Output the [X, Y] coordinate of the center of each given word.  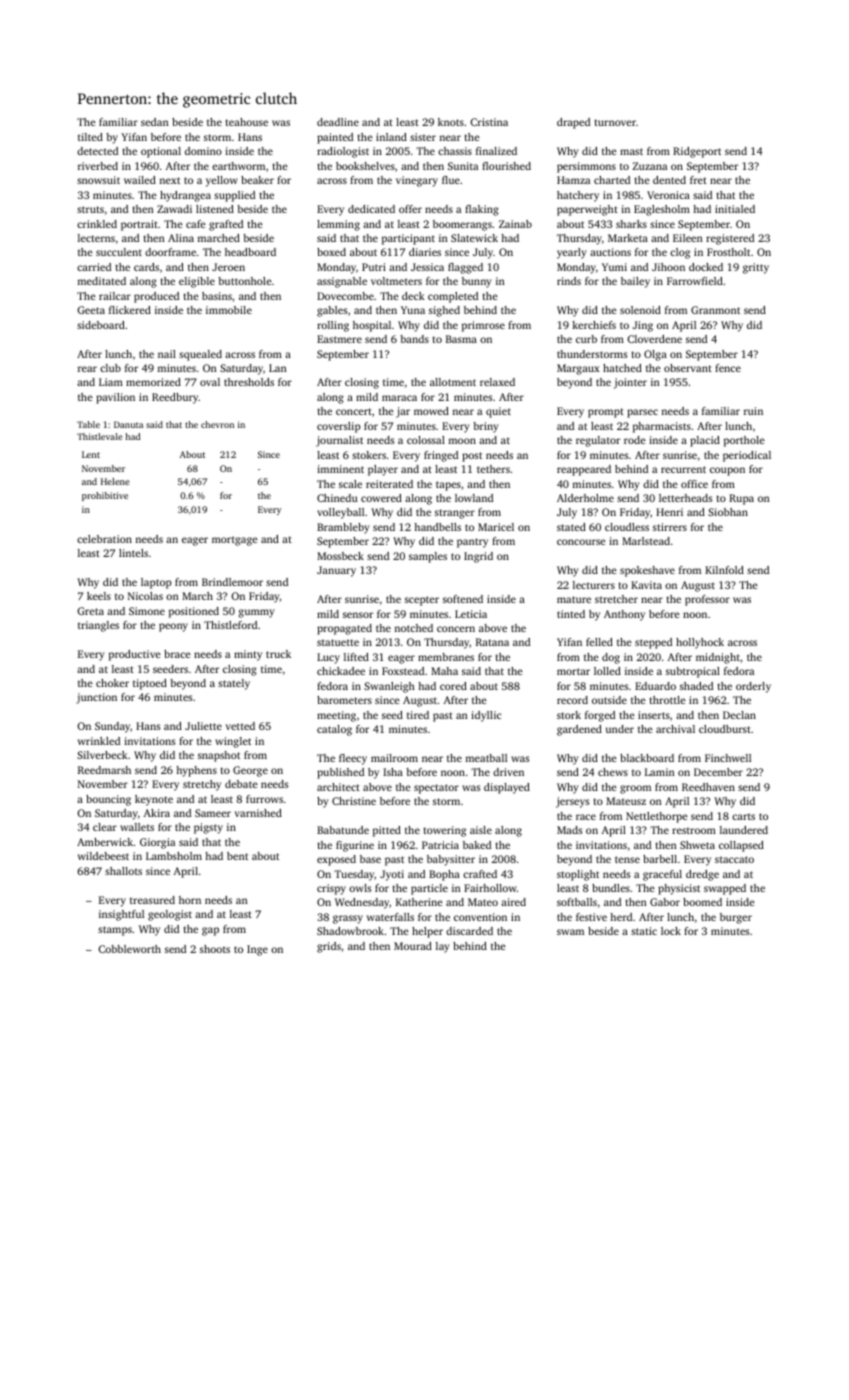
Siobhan [728, 512]
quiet [498, 412]
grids [329, 947]
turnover [615, 122]
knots [451, 122]
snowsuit [98, 180]
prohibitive [105, 496]
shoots [215, 949]
